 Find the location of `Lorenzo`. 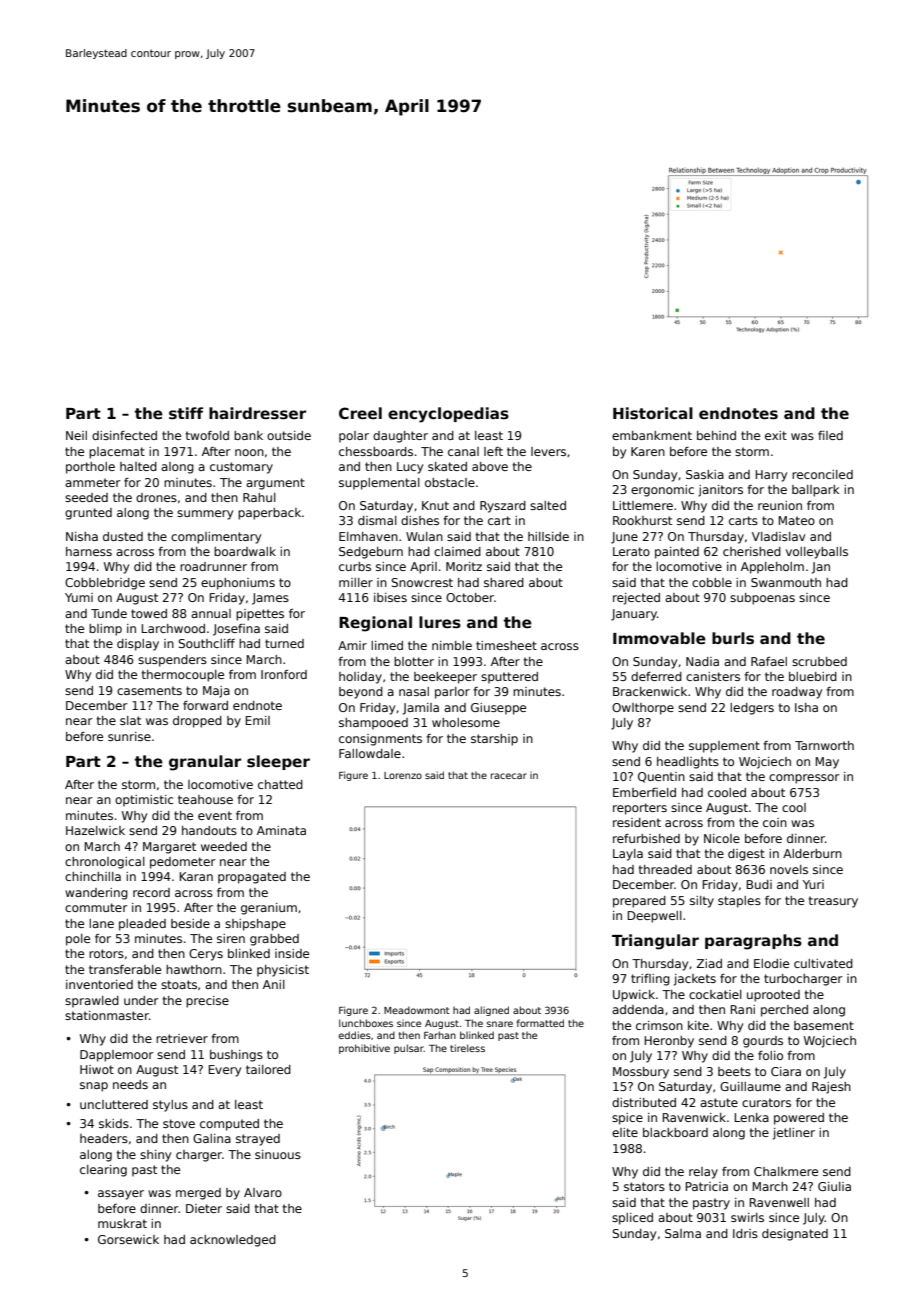

Lorenzo is located at coordinates (403, 775).
